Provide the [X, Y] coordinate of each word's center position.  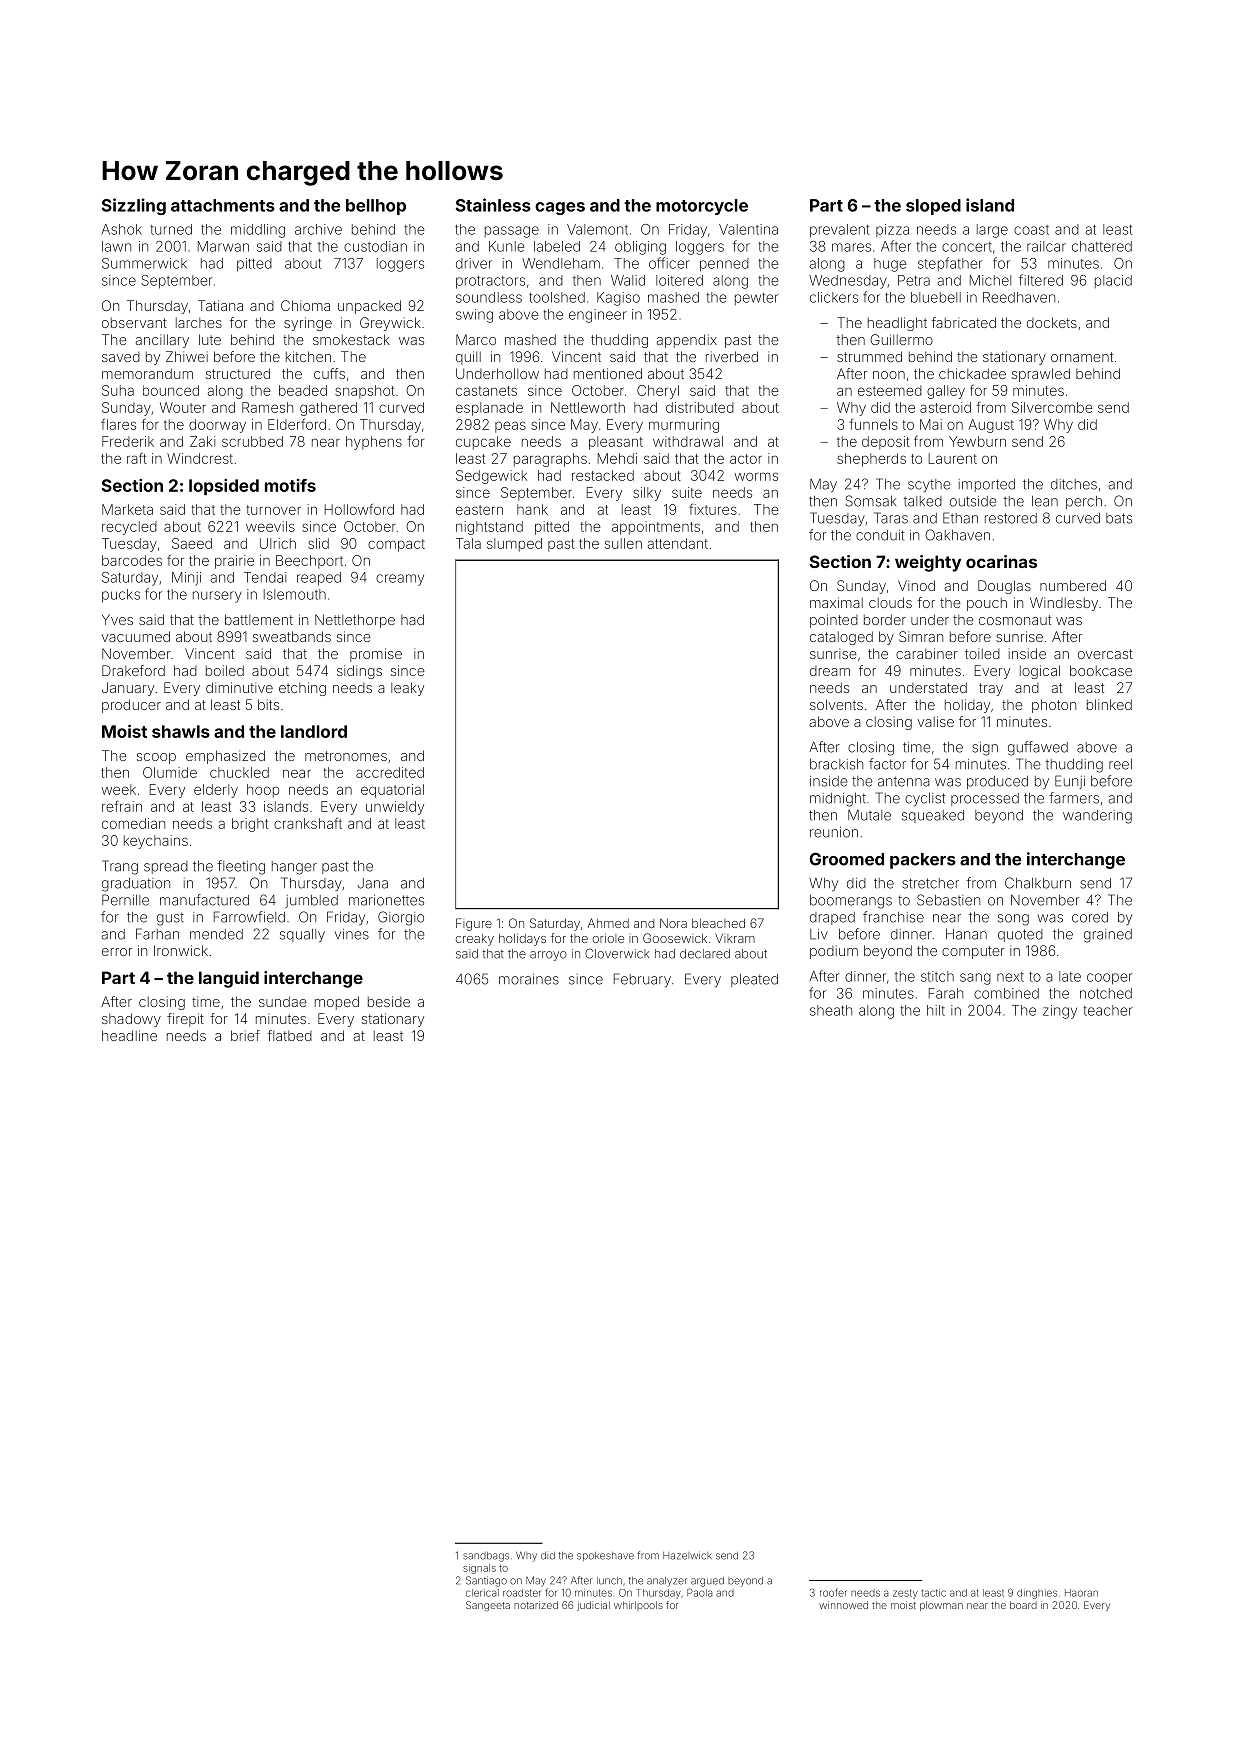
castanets [486, 391]
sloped [933, 207]
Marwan [223, 246]
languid [229, 979]
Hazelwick [687, 1555]
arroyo [548, 956]
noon [889, 375]
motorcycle [702, 207]
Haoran [1081, 1593]
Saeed [192, 543]
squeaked [933, 816]
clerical [482, 1593]
